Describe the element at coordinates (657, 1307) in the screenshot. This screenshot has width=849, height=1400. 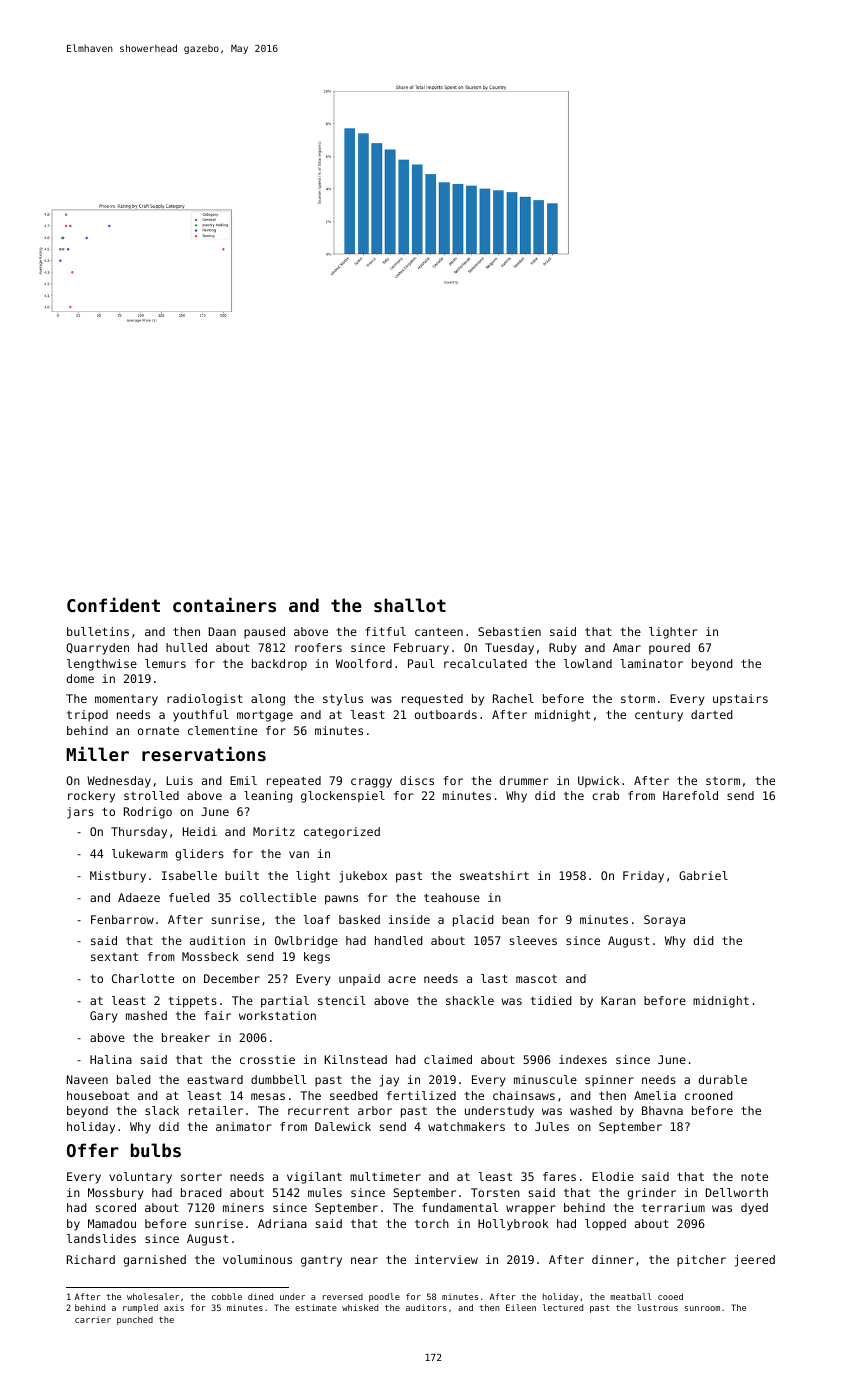
I see `lustrous` at that location.
